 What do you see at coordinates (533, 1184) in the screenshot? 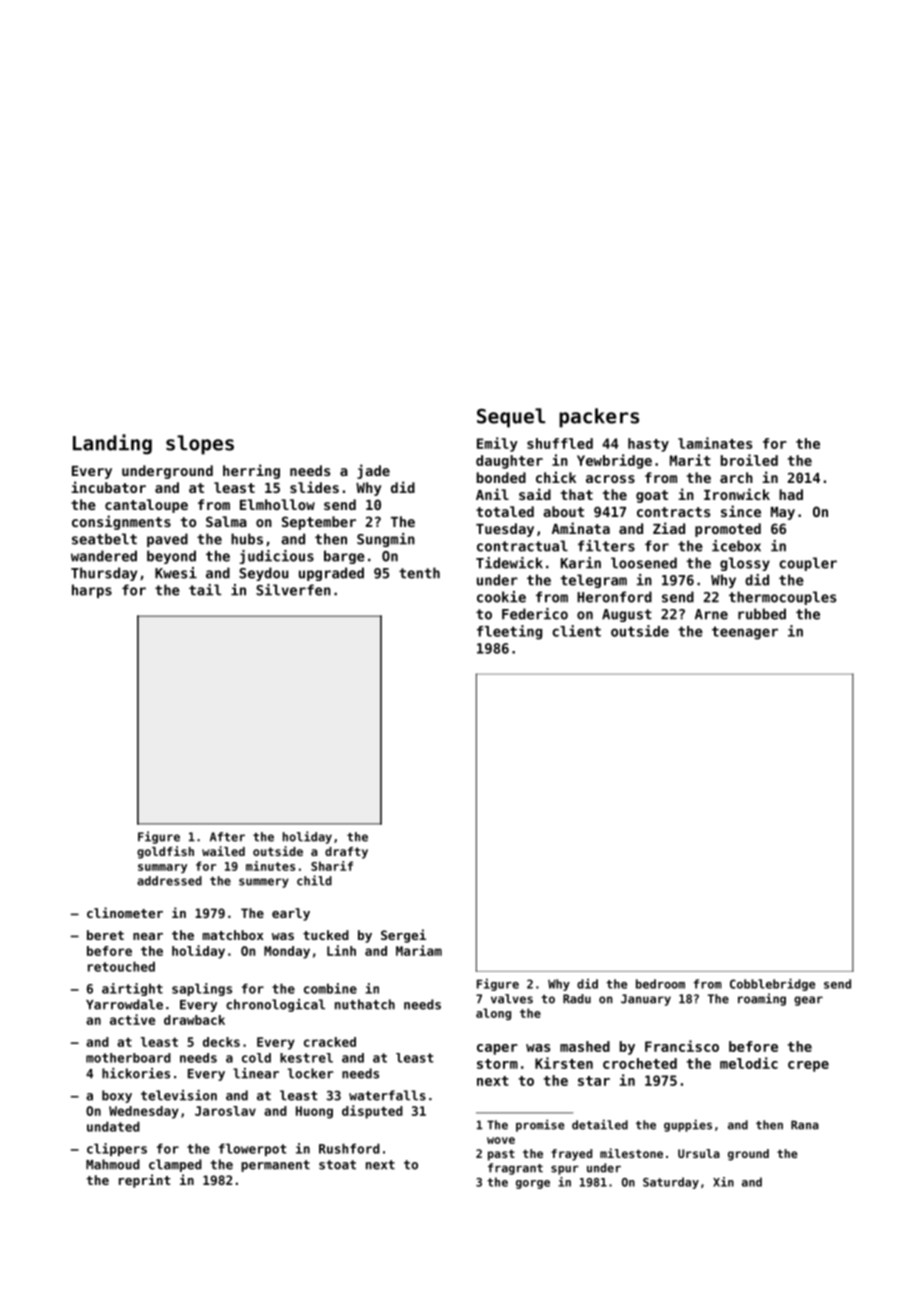
I see `gorge` at bounding box center [533, 1184].
